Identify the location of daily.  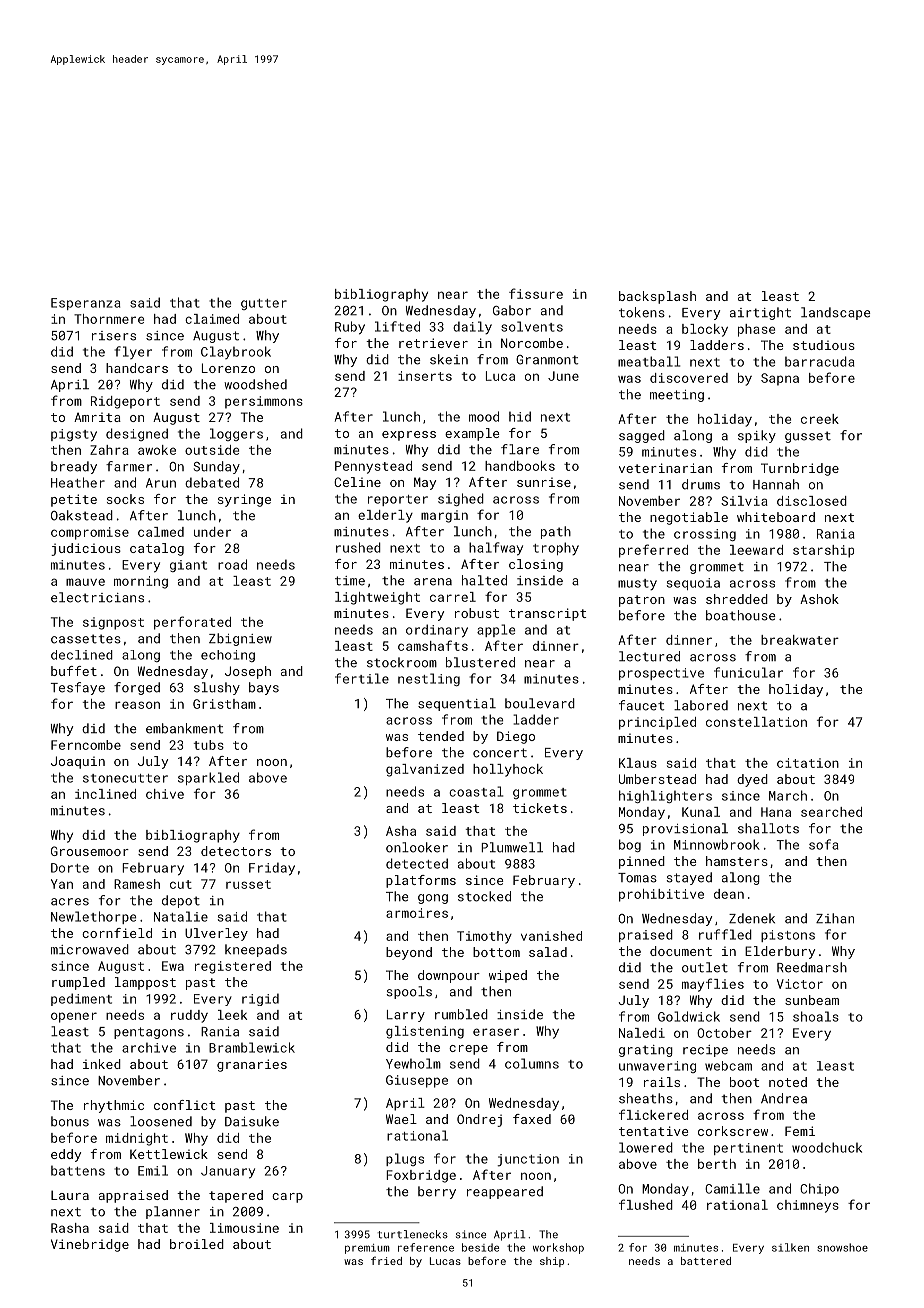
(472, 327).
